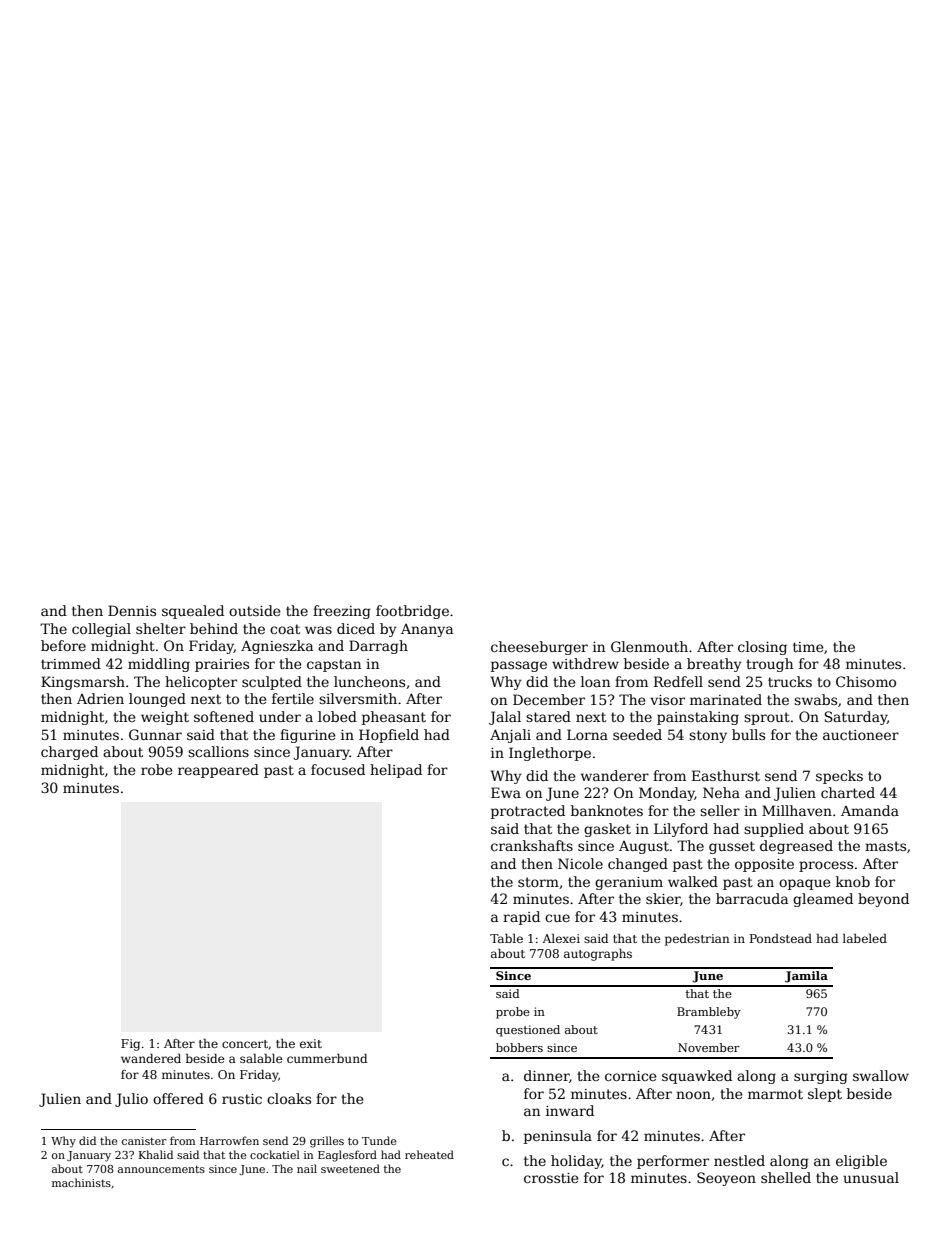 This screenshot has height=1233, width=952. Describe the element at coordinates (81, 1182) in the screenshot. I see `machinists` at that location.
